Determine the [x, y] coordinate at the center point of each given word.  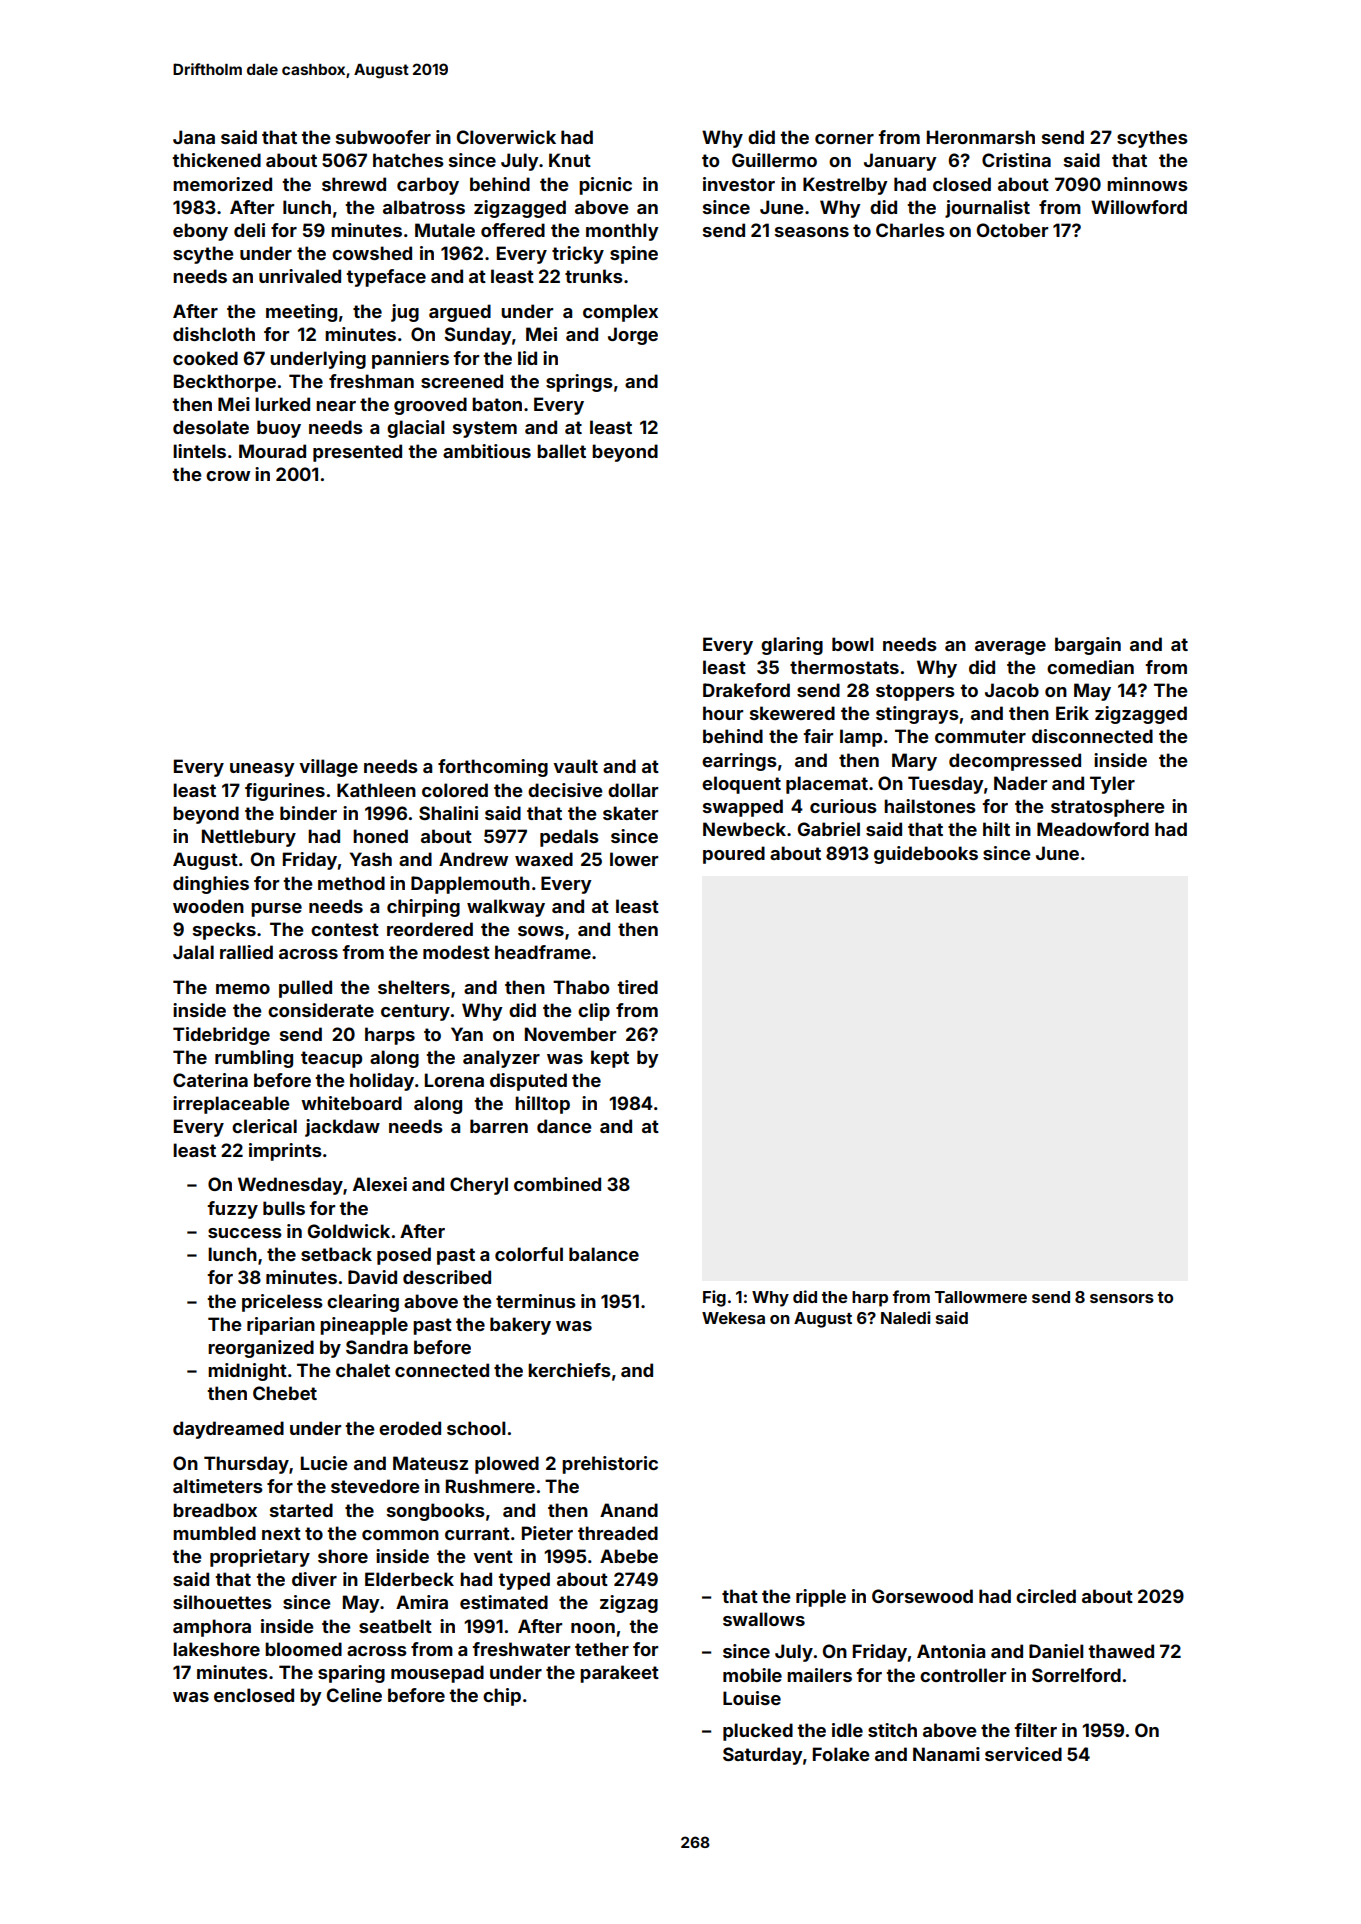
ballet [561, 451]
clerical [264, 1126]
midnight [247, 1372]
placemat [827, 785]
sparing [351, 1674]
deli [249, 230]
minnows [1147, 184]
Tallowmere [981, 1297]
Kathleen [376, 790]
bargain [1088, 646]
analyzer [501, 1059]
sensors [1122, 1298]
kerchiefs [569, 1370]
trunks [594, 276]
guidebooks [926, 855]
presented [357, 453]
